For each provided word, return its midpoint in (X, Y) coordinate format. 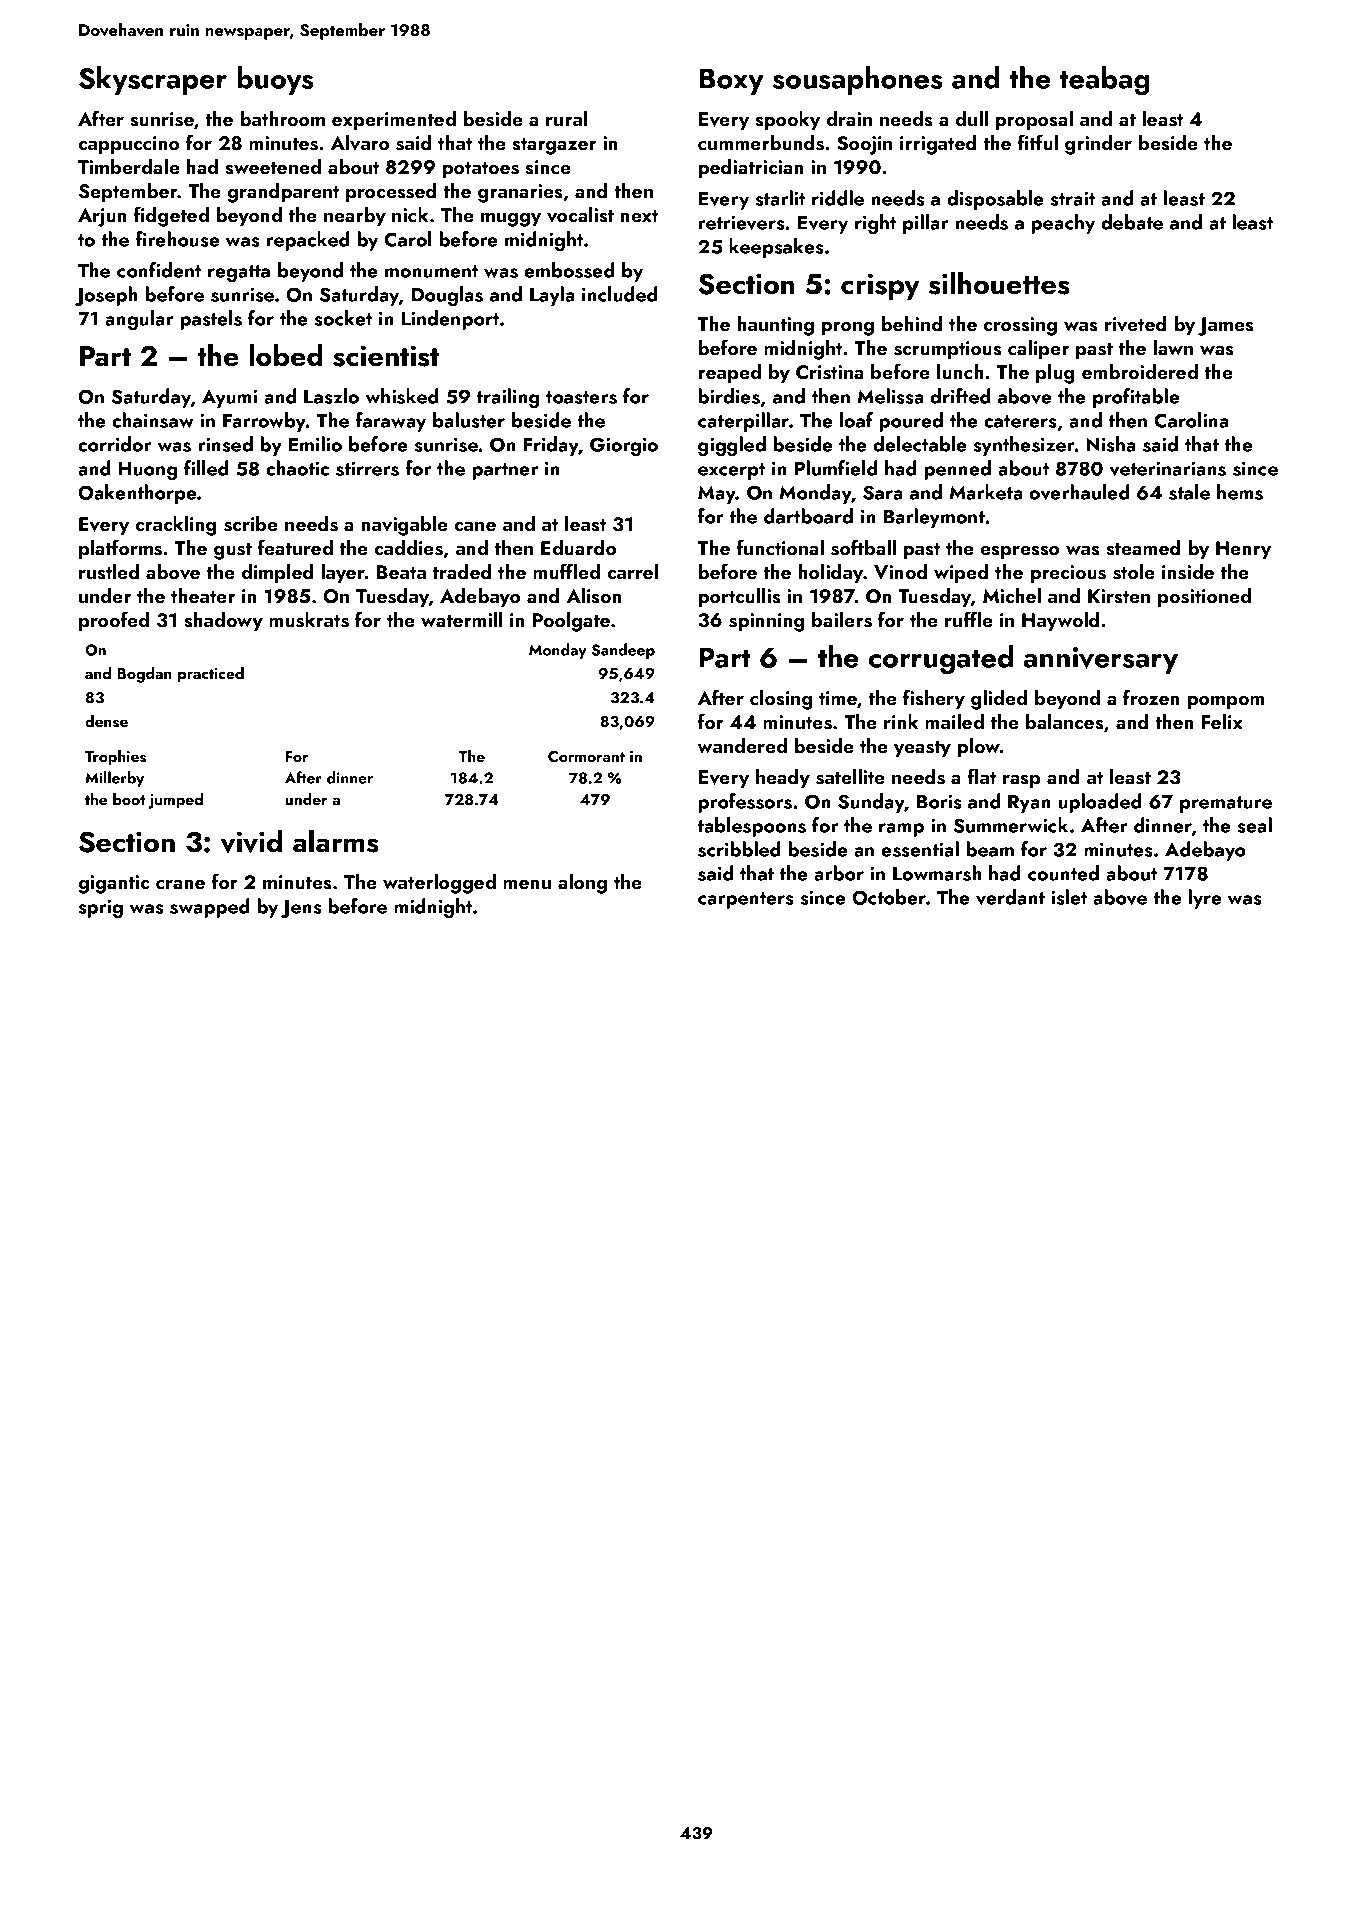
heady (783, 779)
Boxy (731, 81)
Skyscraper (153, 80)
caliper (1038, 350)
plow (978, 748)
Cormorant (586, 756)
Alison (594, 596)
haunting (775, 326)
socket (343, 318)
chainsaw (153, 420)
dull (971, 118)
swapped (210, 908)
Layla (552, 296)
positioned (1204, 598)
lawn (1173, 347)
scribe (251, 524)
